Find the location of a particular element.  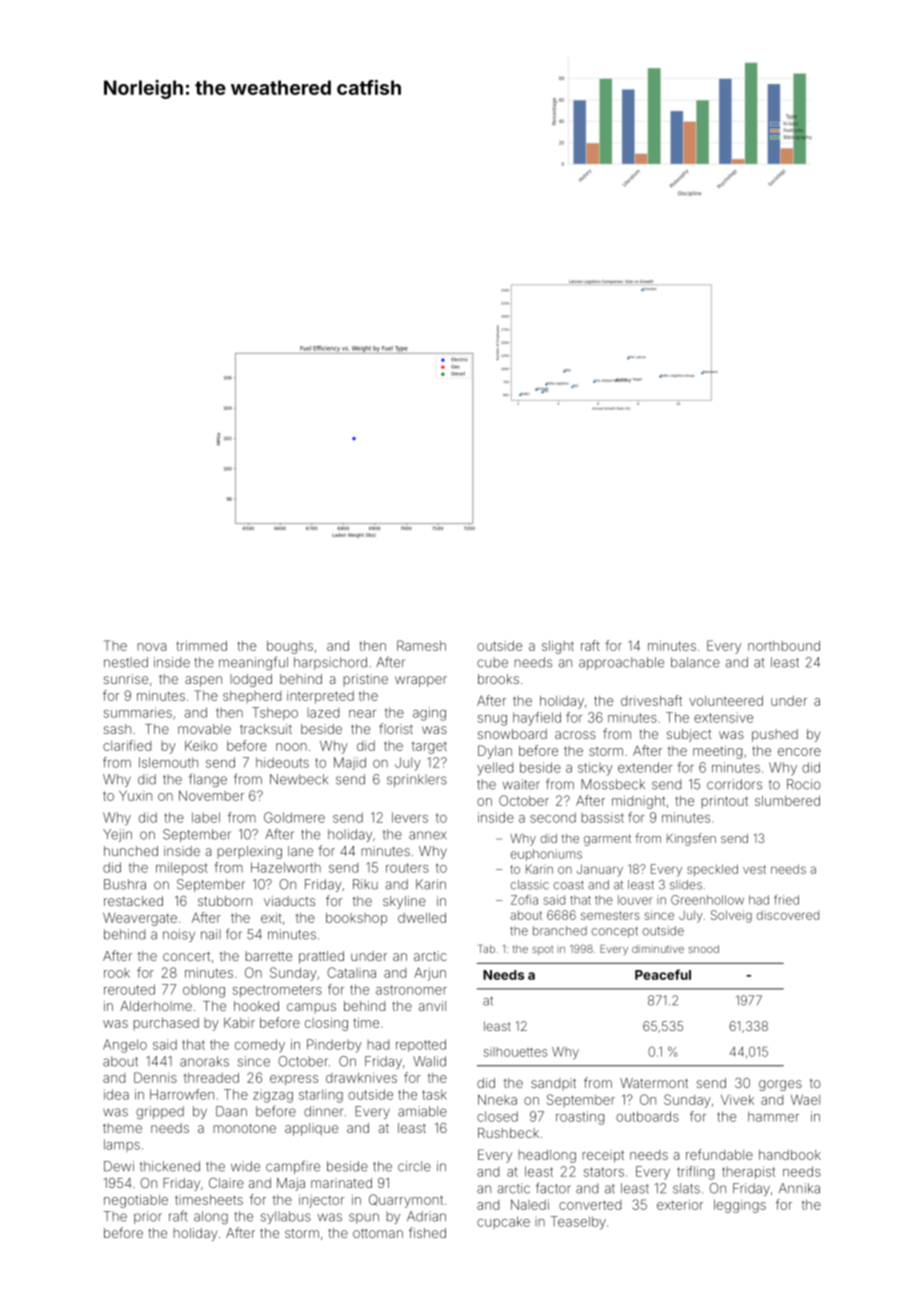

repotted is located at coordinates (421, 1045).
